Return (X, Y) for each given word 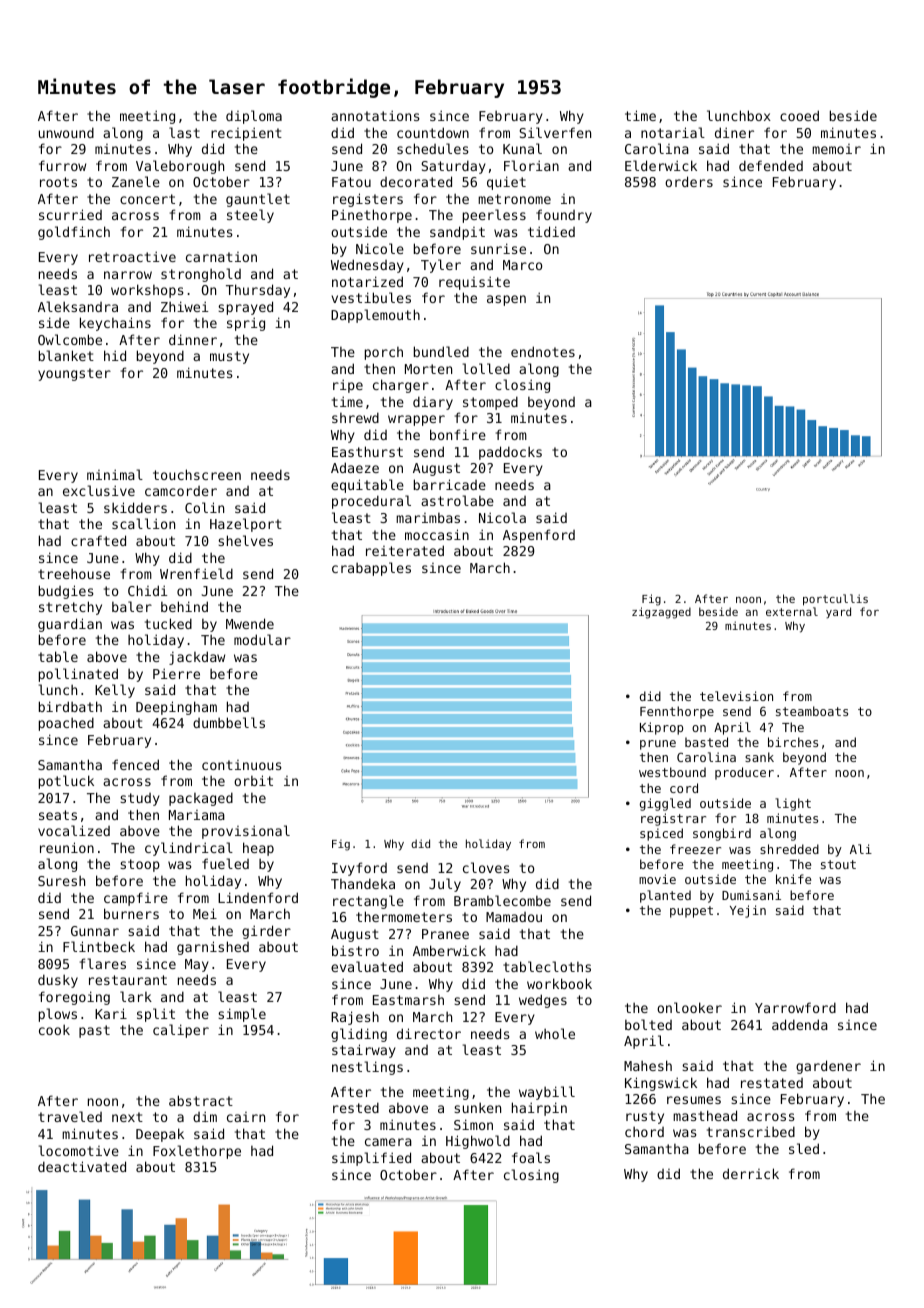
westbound (672, 772)
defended (771, 165)
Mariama (197, 815)
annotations (375, 115)
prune (658, 745)
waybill (547, 1093)
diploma (254, 117)
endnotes (543, 351)
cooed (799, 115)
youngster (74, 374)
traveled (70, 1116)
